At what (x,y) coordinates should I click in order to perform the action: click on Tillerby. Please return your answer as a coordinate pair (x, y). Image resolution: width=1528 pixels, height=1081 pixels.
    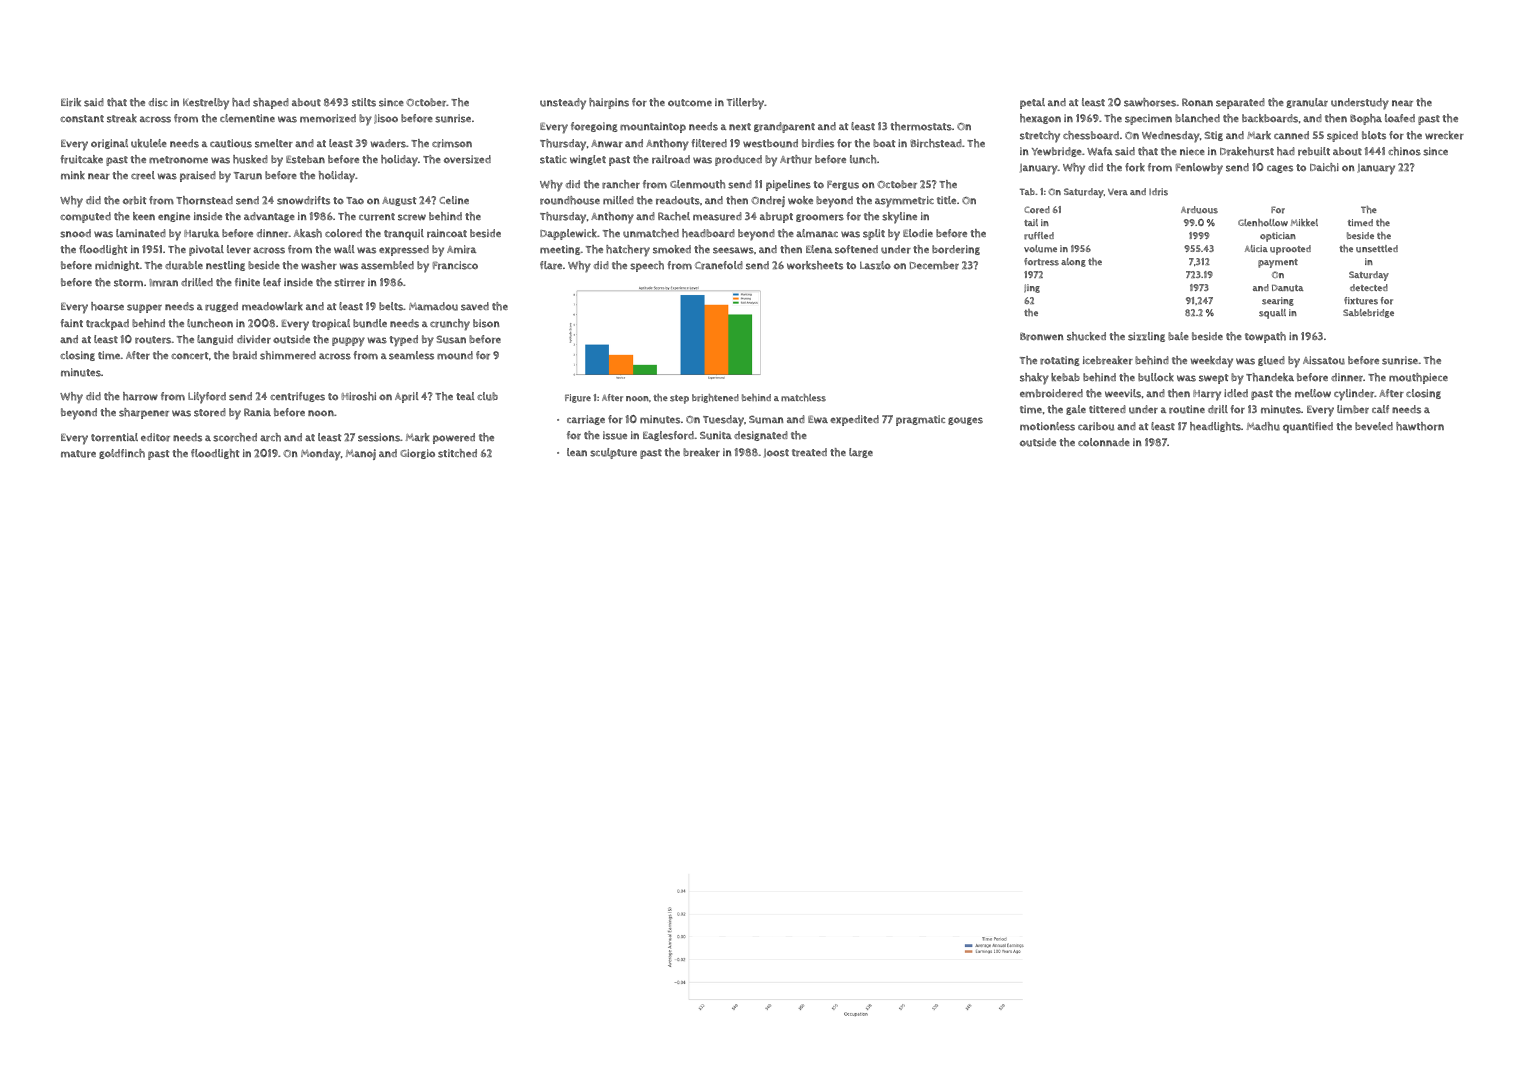
    Looking at the image, I should click on (745, 104).
